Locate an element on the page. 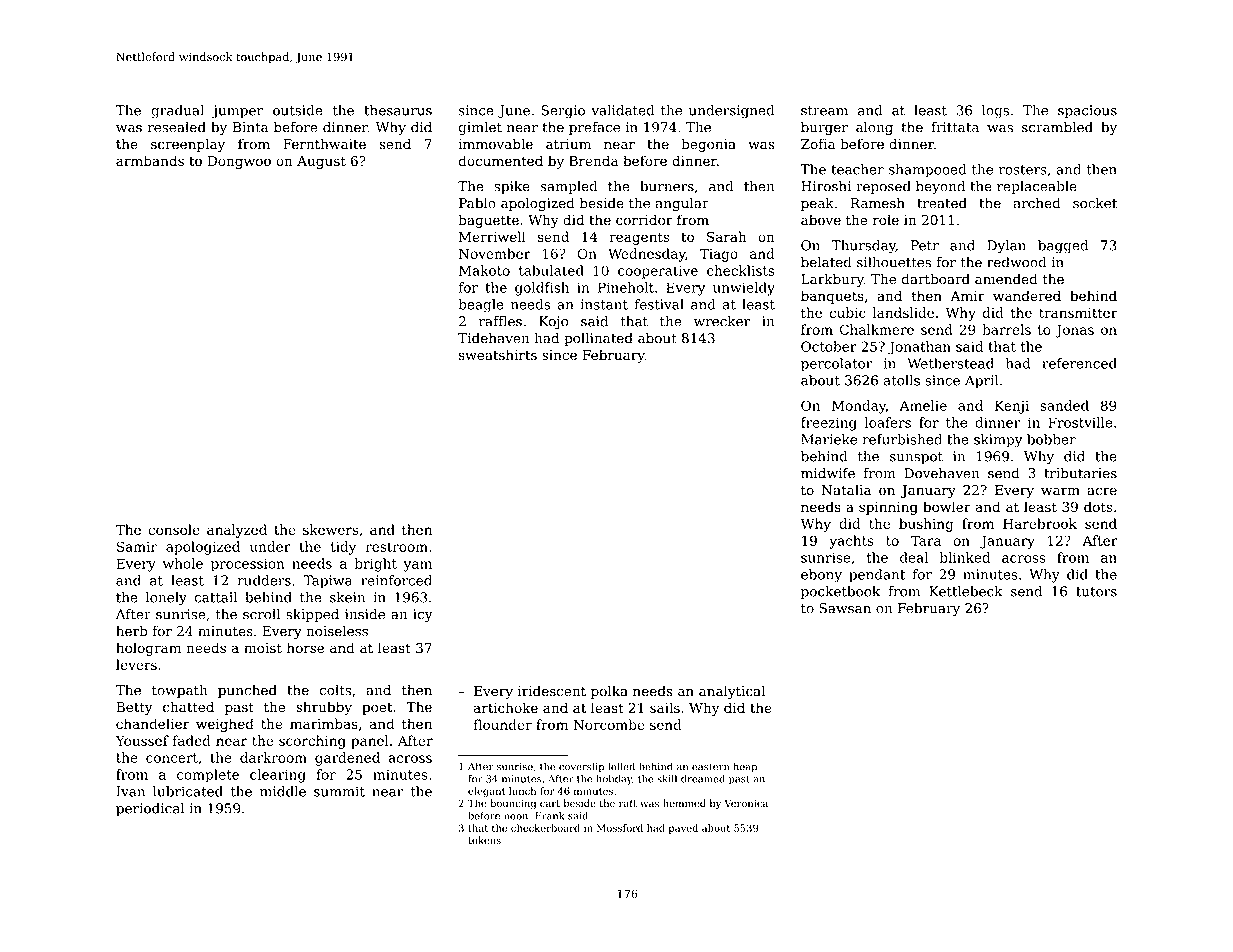 The width and height of the image is (1233, 952). sanded is located at coordinates (1064, 405).
